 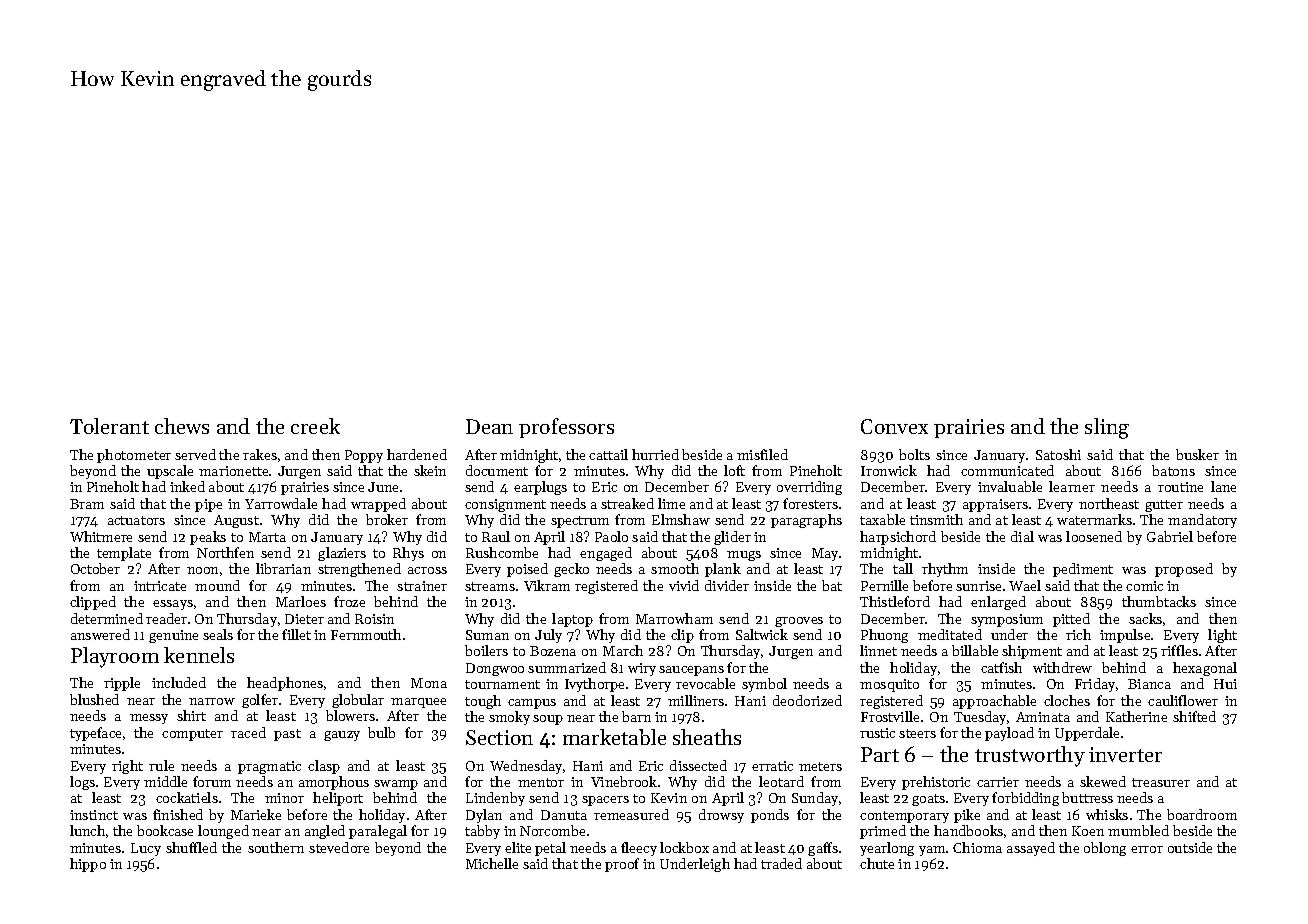 What do you see at coordinates (166, 618) in the screenshot?
I see `reader` at bounding box center [166, 618].
